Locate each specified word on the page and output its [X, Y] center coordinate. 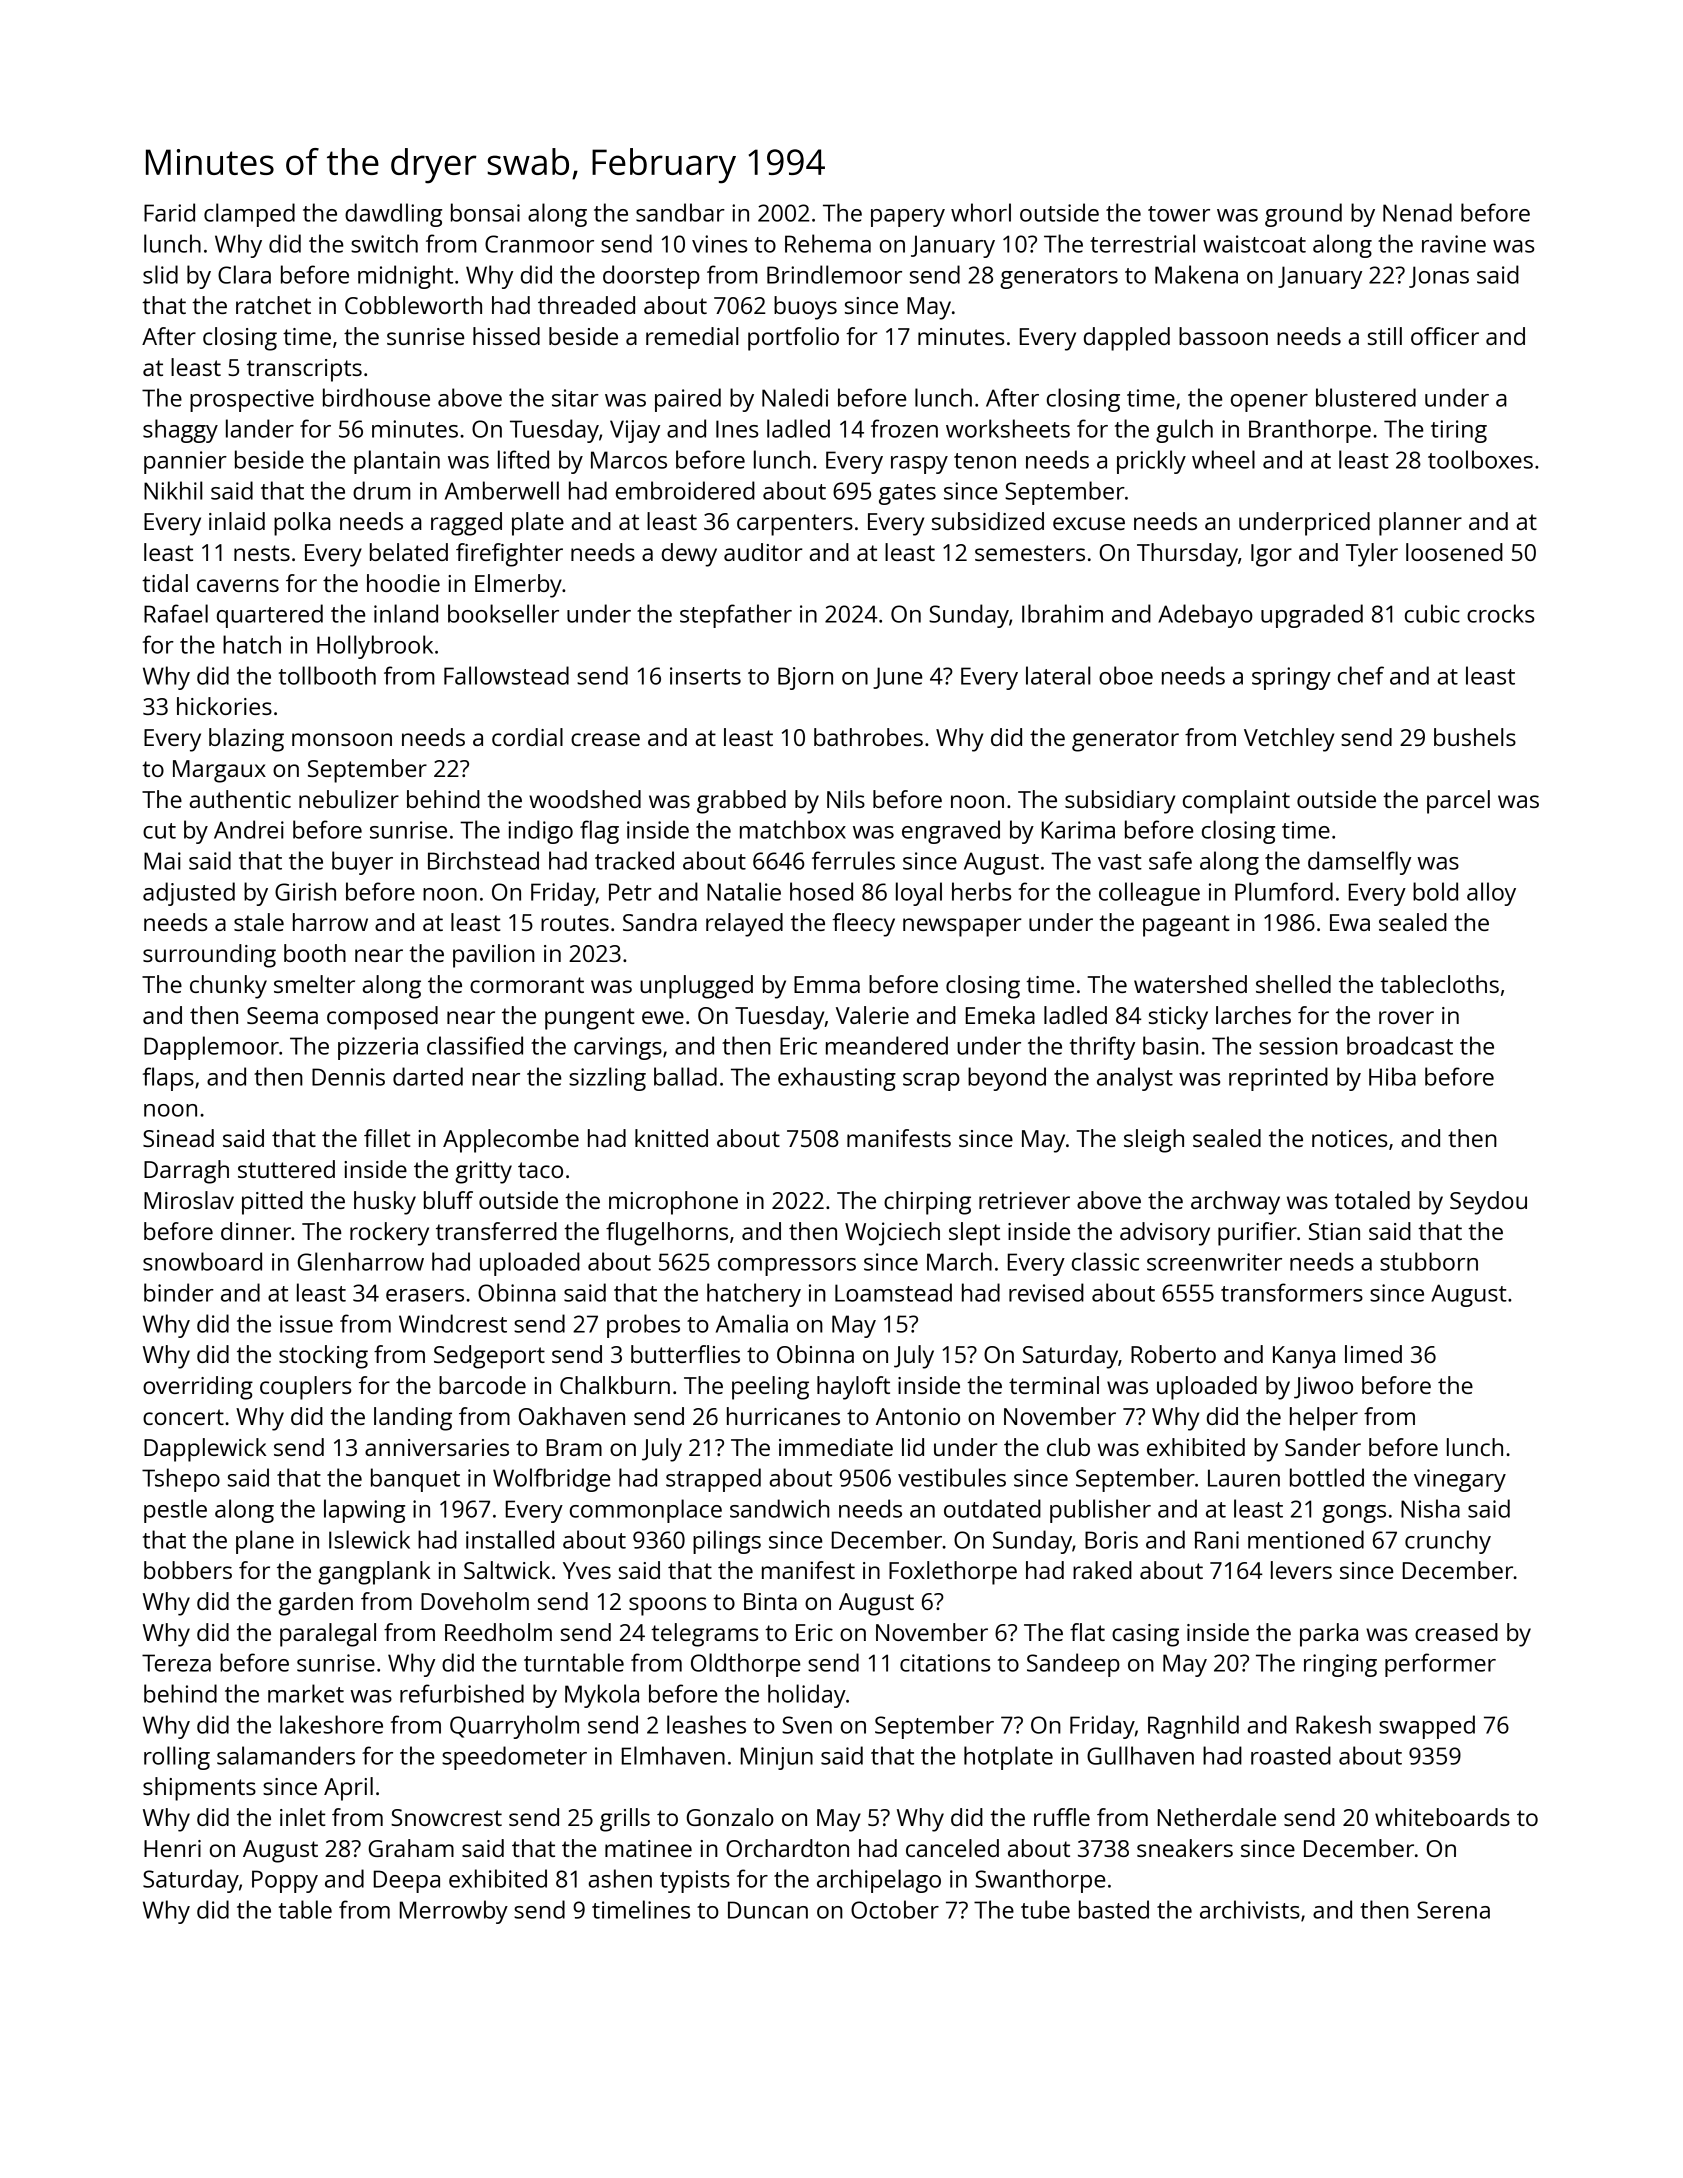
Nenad [1417, 212]
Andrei [249, 829]
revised [1046, 1292]
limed [1373, 1354]
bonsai [485, 212]
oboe [1126, 675]
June [898, 678]
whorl [981, 212]
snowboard [202, 1261]
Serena [1453, 1910]
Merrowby [454, 1912]
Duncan [768, 1910]
